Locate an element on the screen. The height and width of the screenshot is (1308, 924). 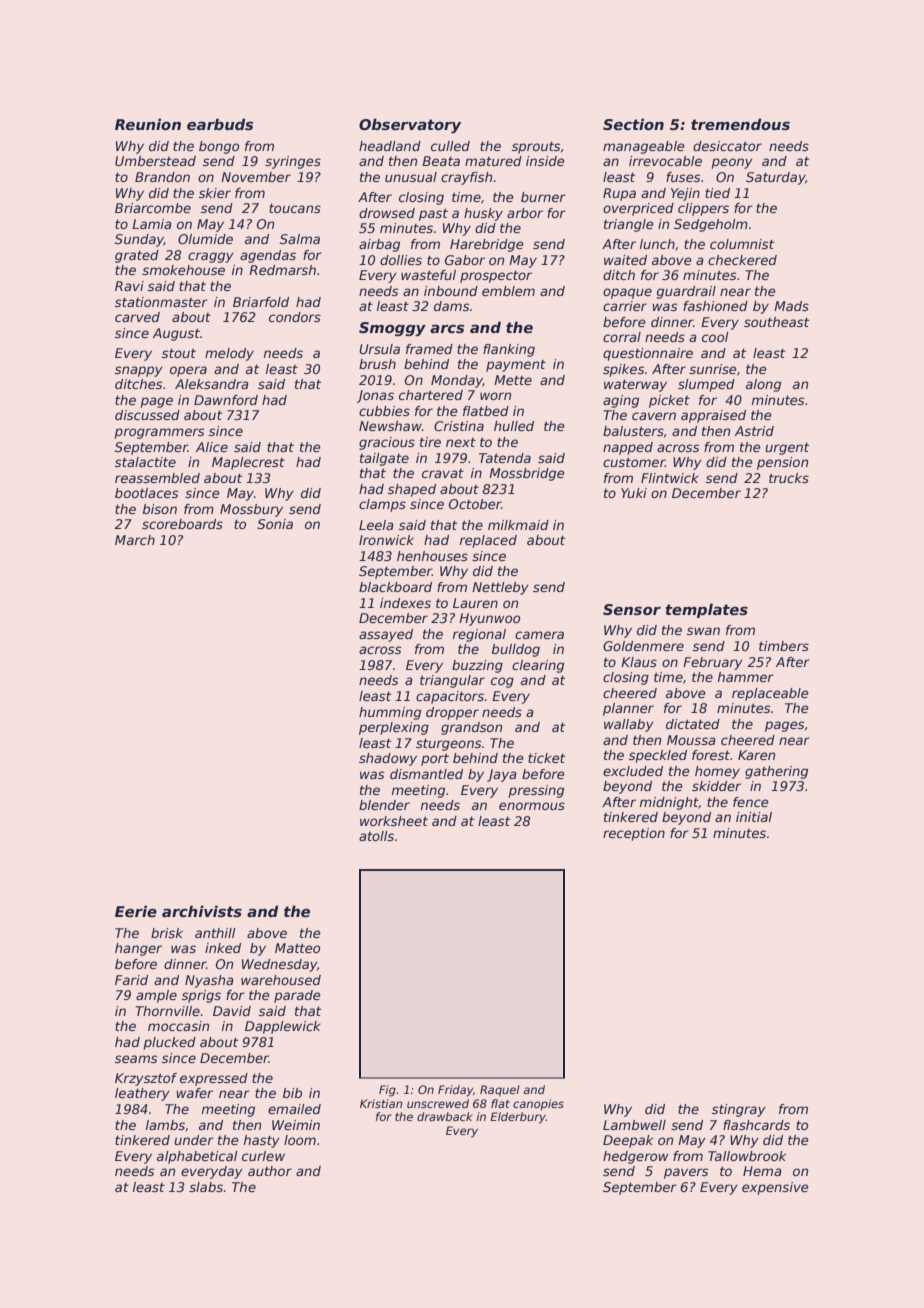
blender is located at coordinates (384, 805).
